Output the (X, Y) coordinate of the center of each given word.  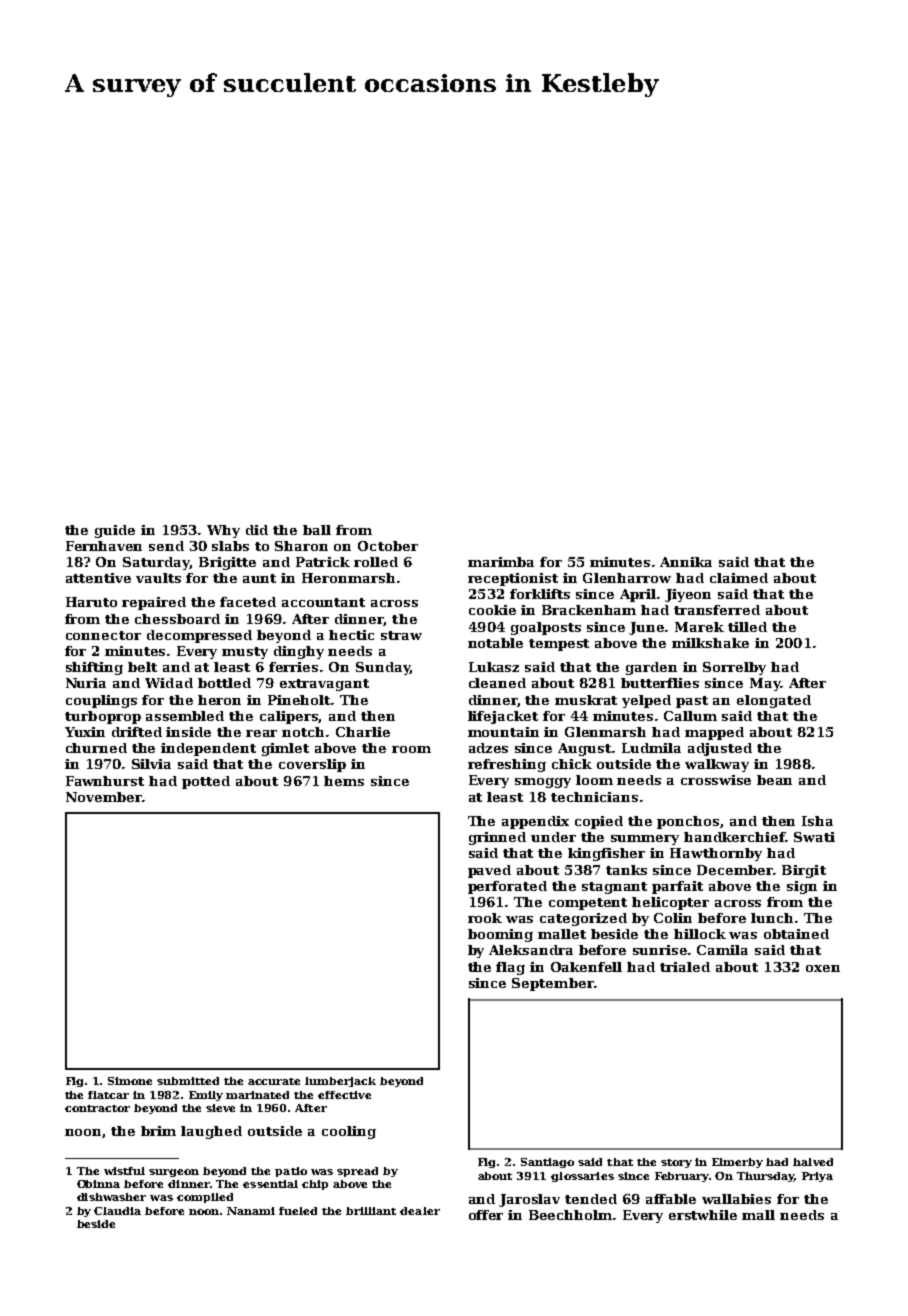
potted (206, 782)
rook (485, 918)
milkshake (710, 643)
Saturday (156, 563)
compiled (205, 1198)
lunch (772, 918)
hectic (351, 635)
